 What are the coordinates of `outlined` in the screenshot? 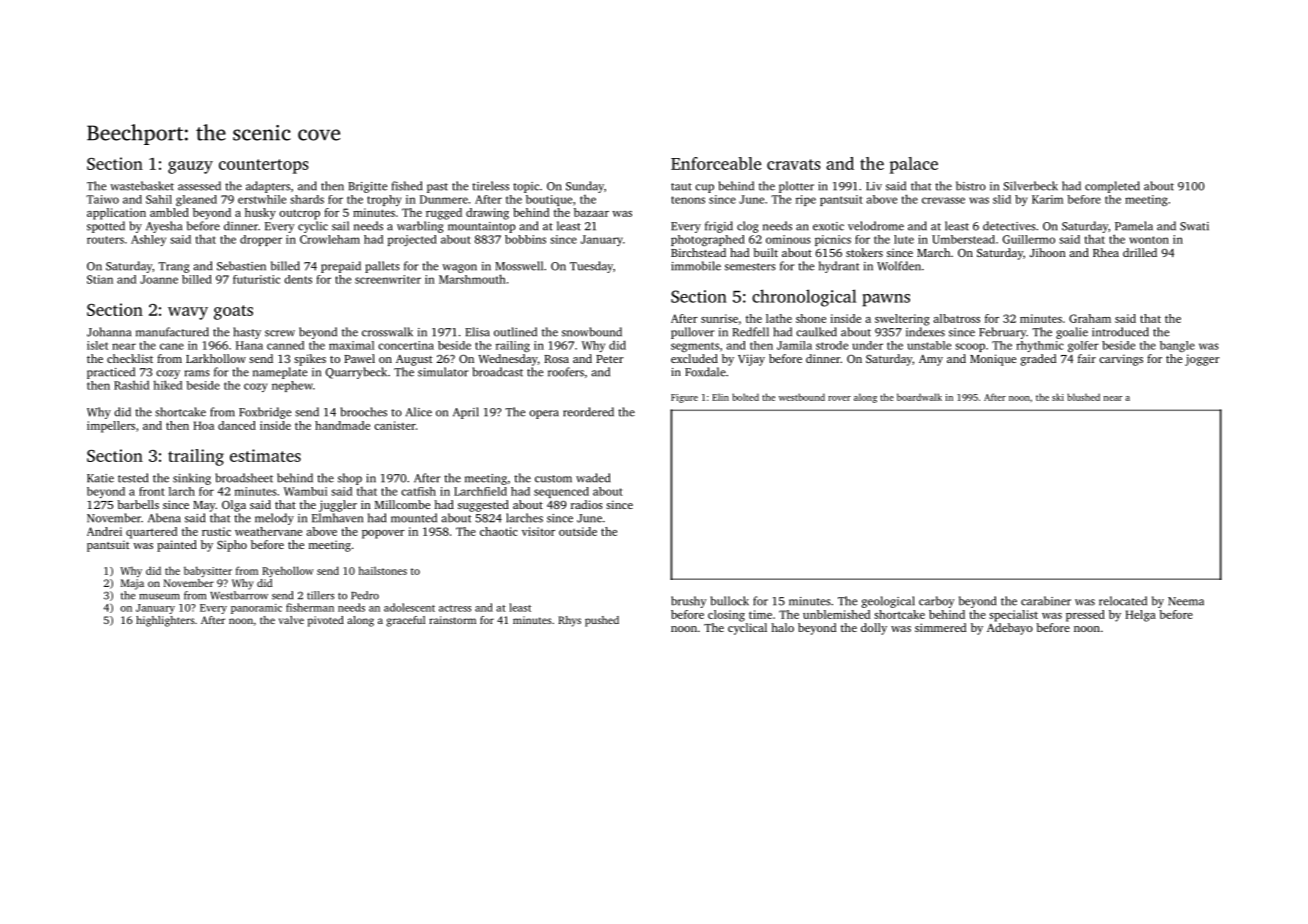 It's located at (515, 332).
